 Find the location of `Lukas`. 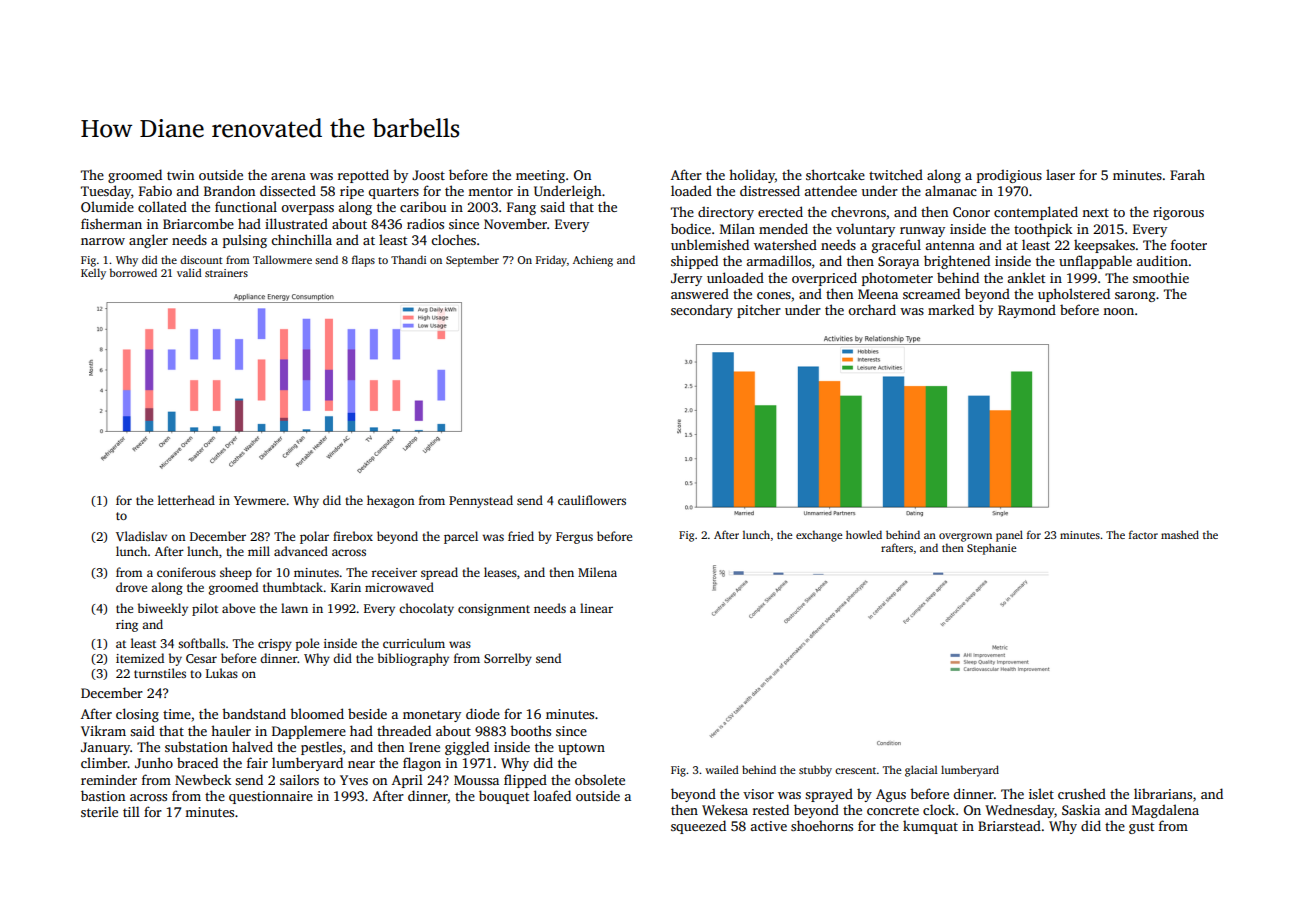

Lukas is located at coordinates (222, 673).
